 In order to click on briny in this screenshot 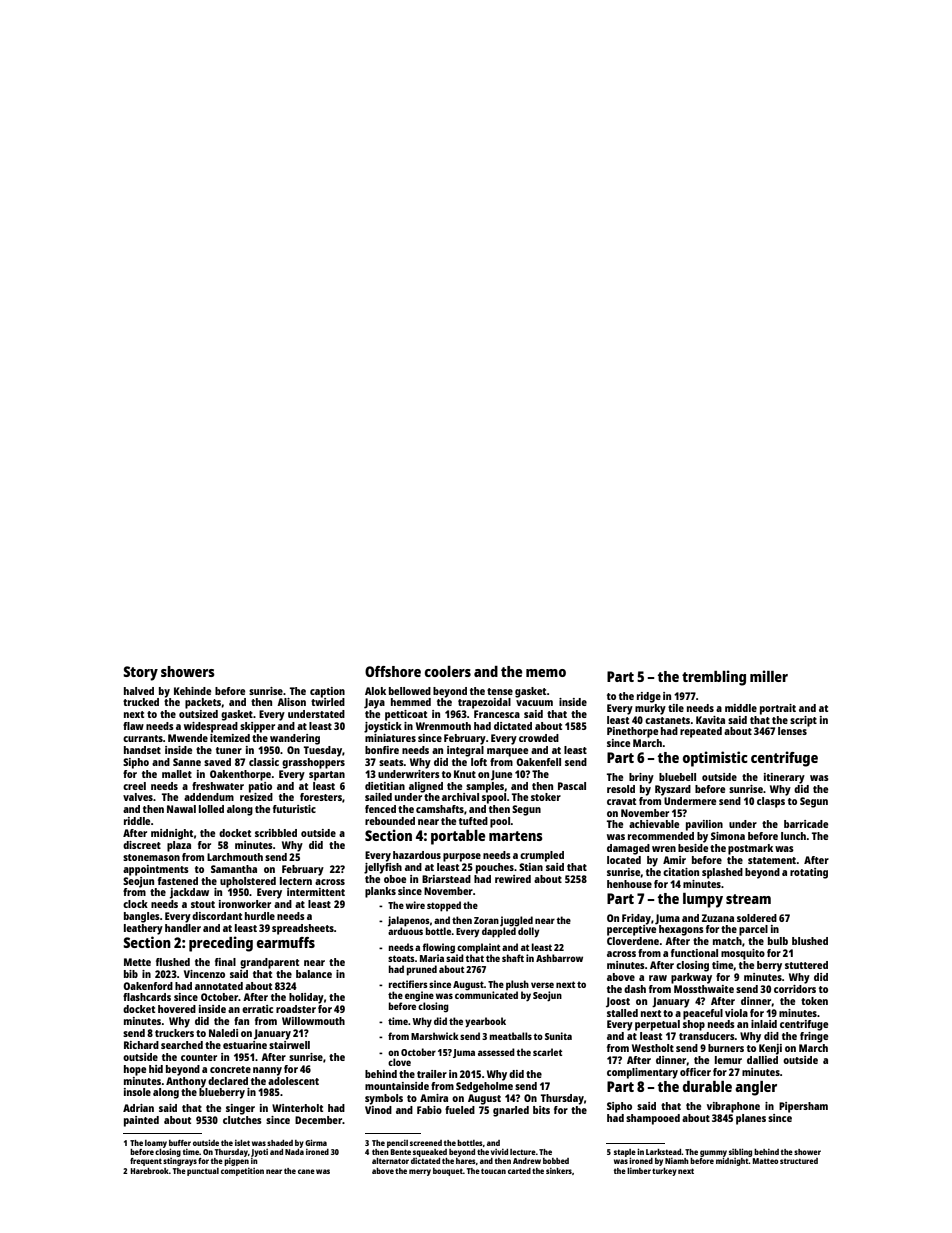, I will do `click(641, 778)`.
